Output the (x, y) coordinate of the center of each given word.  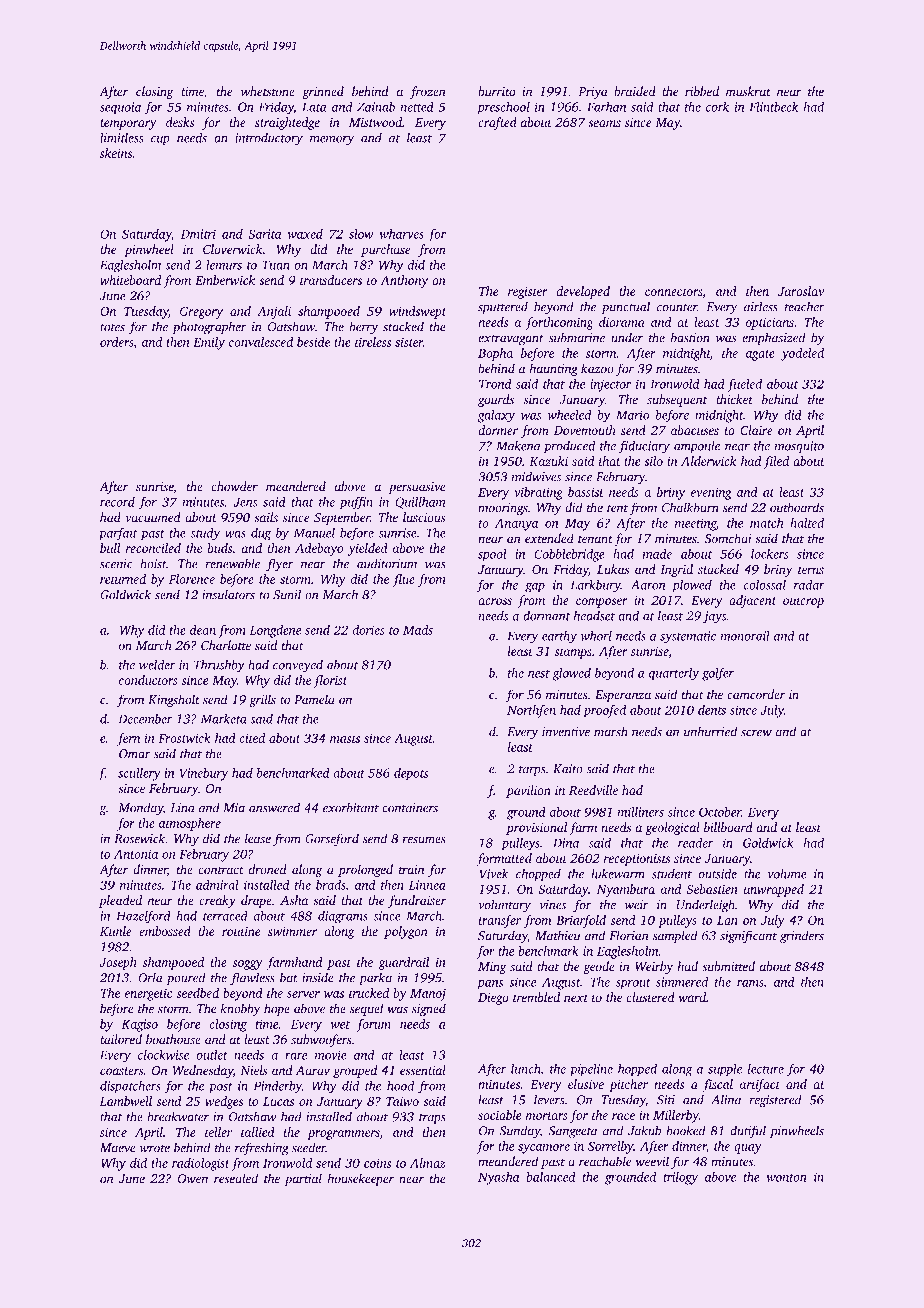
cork (717, 107)
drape (256, 901)
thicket (734, 399)
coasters (121, 1071)
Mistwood (375, 122)
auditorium (387, 563)
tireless (373, 342)
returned (123, 579)
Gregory (201, 312)
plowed (692, 586)
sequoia (120, 108)
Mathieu (557, 935)
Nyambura (626, 890)
